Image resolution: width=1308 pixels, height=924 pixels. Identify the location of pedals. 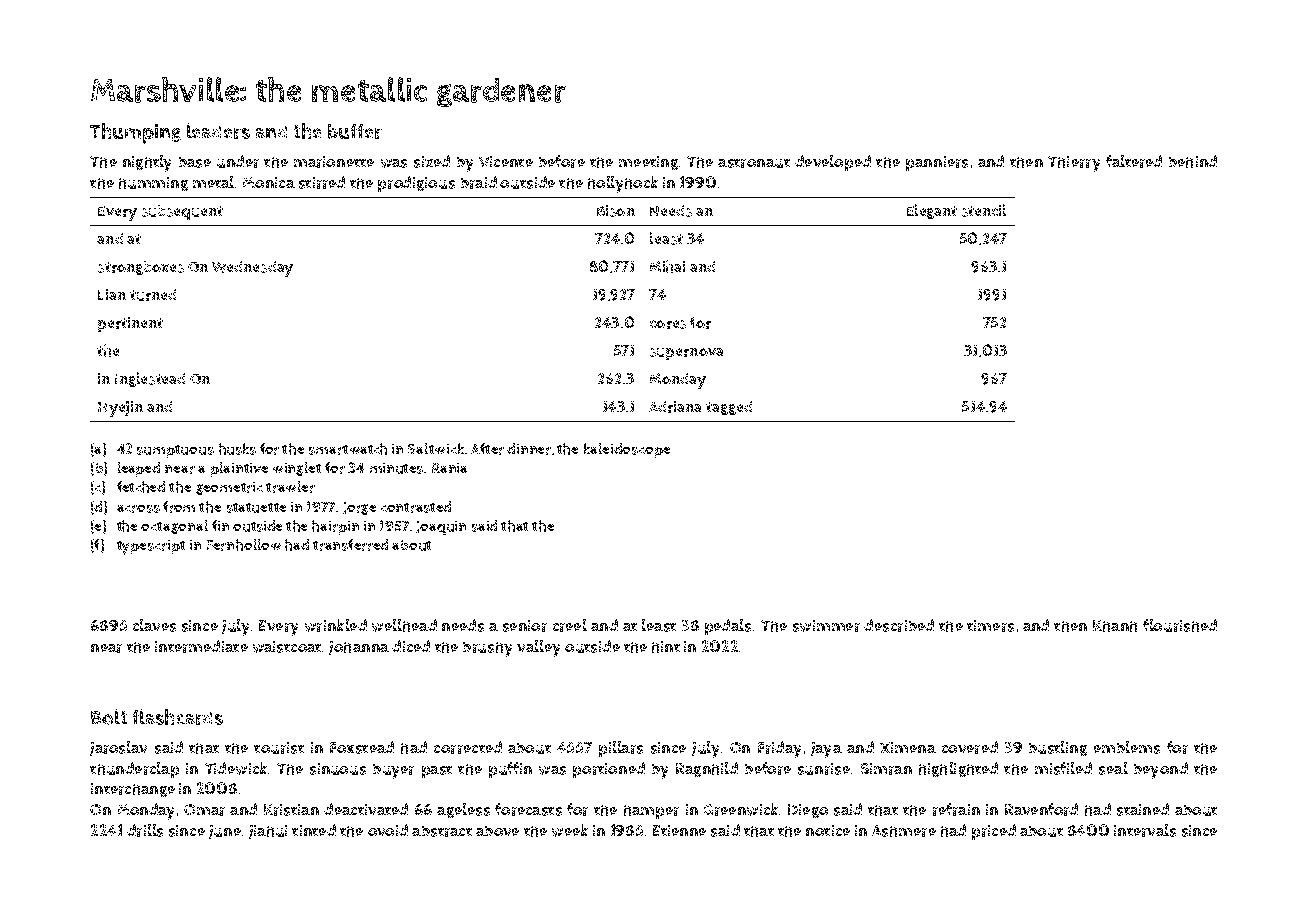
(728, 627).
